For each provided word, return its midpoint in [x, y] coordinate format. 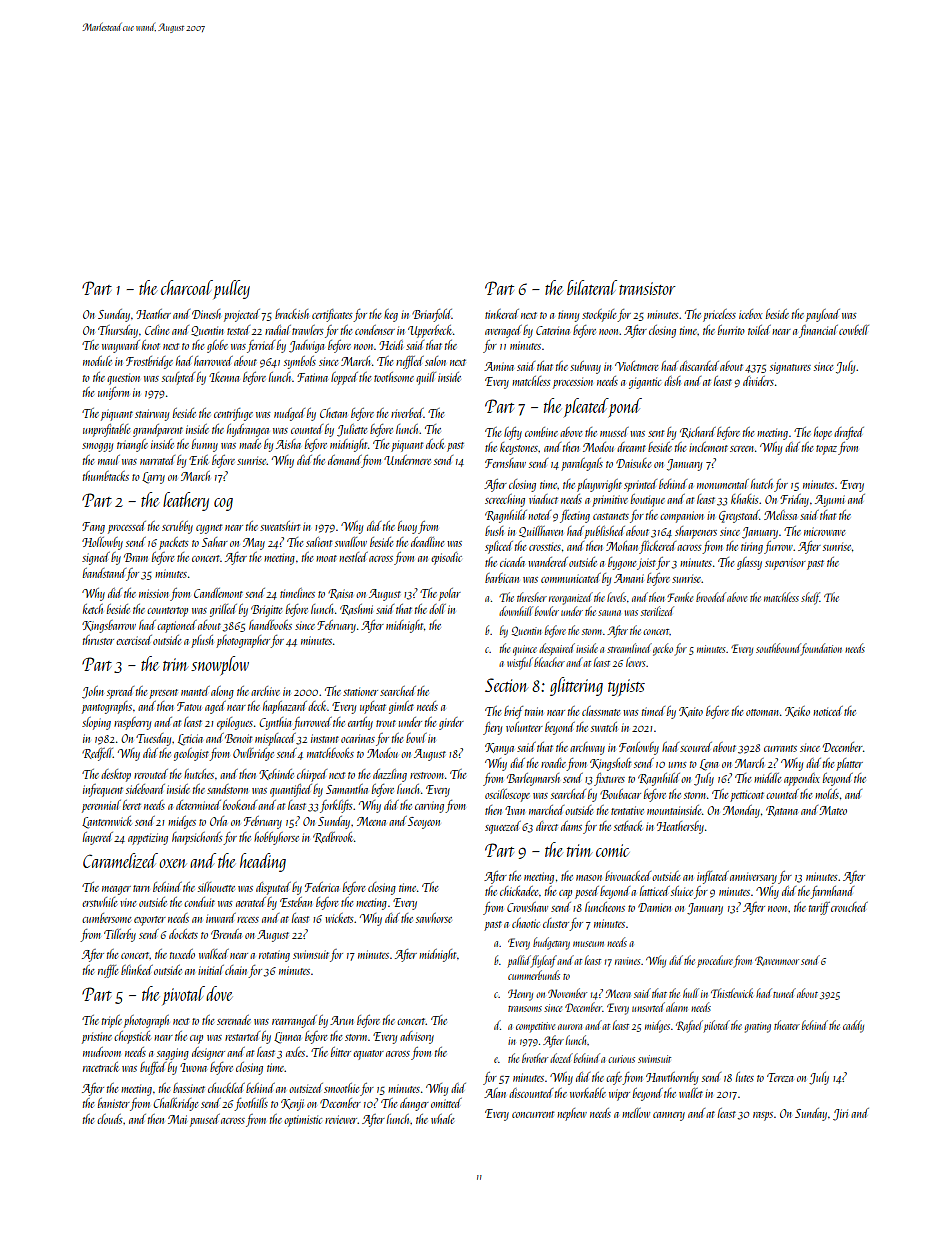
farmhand [832, 892]
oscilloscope [507, 795]
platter [849, 764]
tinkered [502, 314]
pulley [231, 289]
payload [823, 315]
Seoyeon [424, 823]
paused [205, 1120]
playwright [599, 485]
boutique [648, 500]
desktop [116, 775]
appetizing [148, 839]
